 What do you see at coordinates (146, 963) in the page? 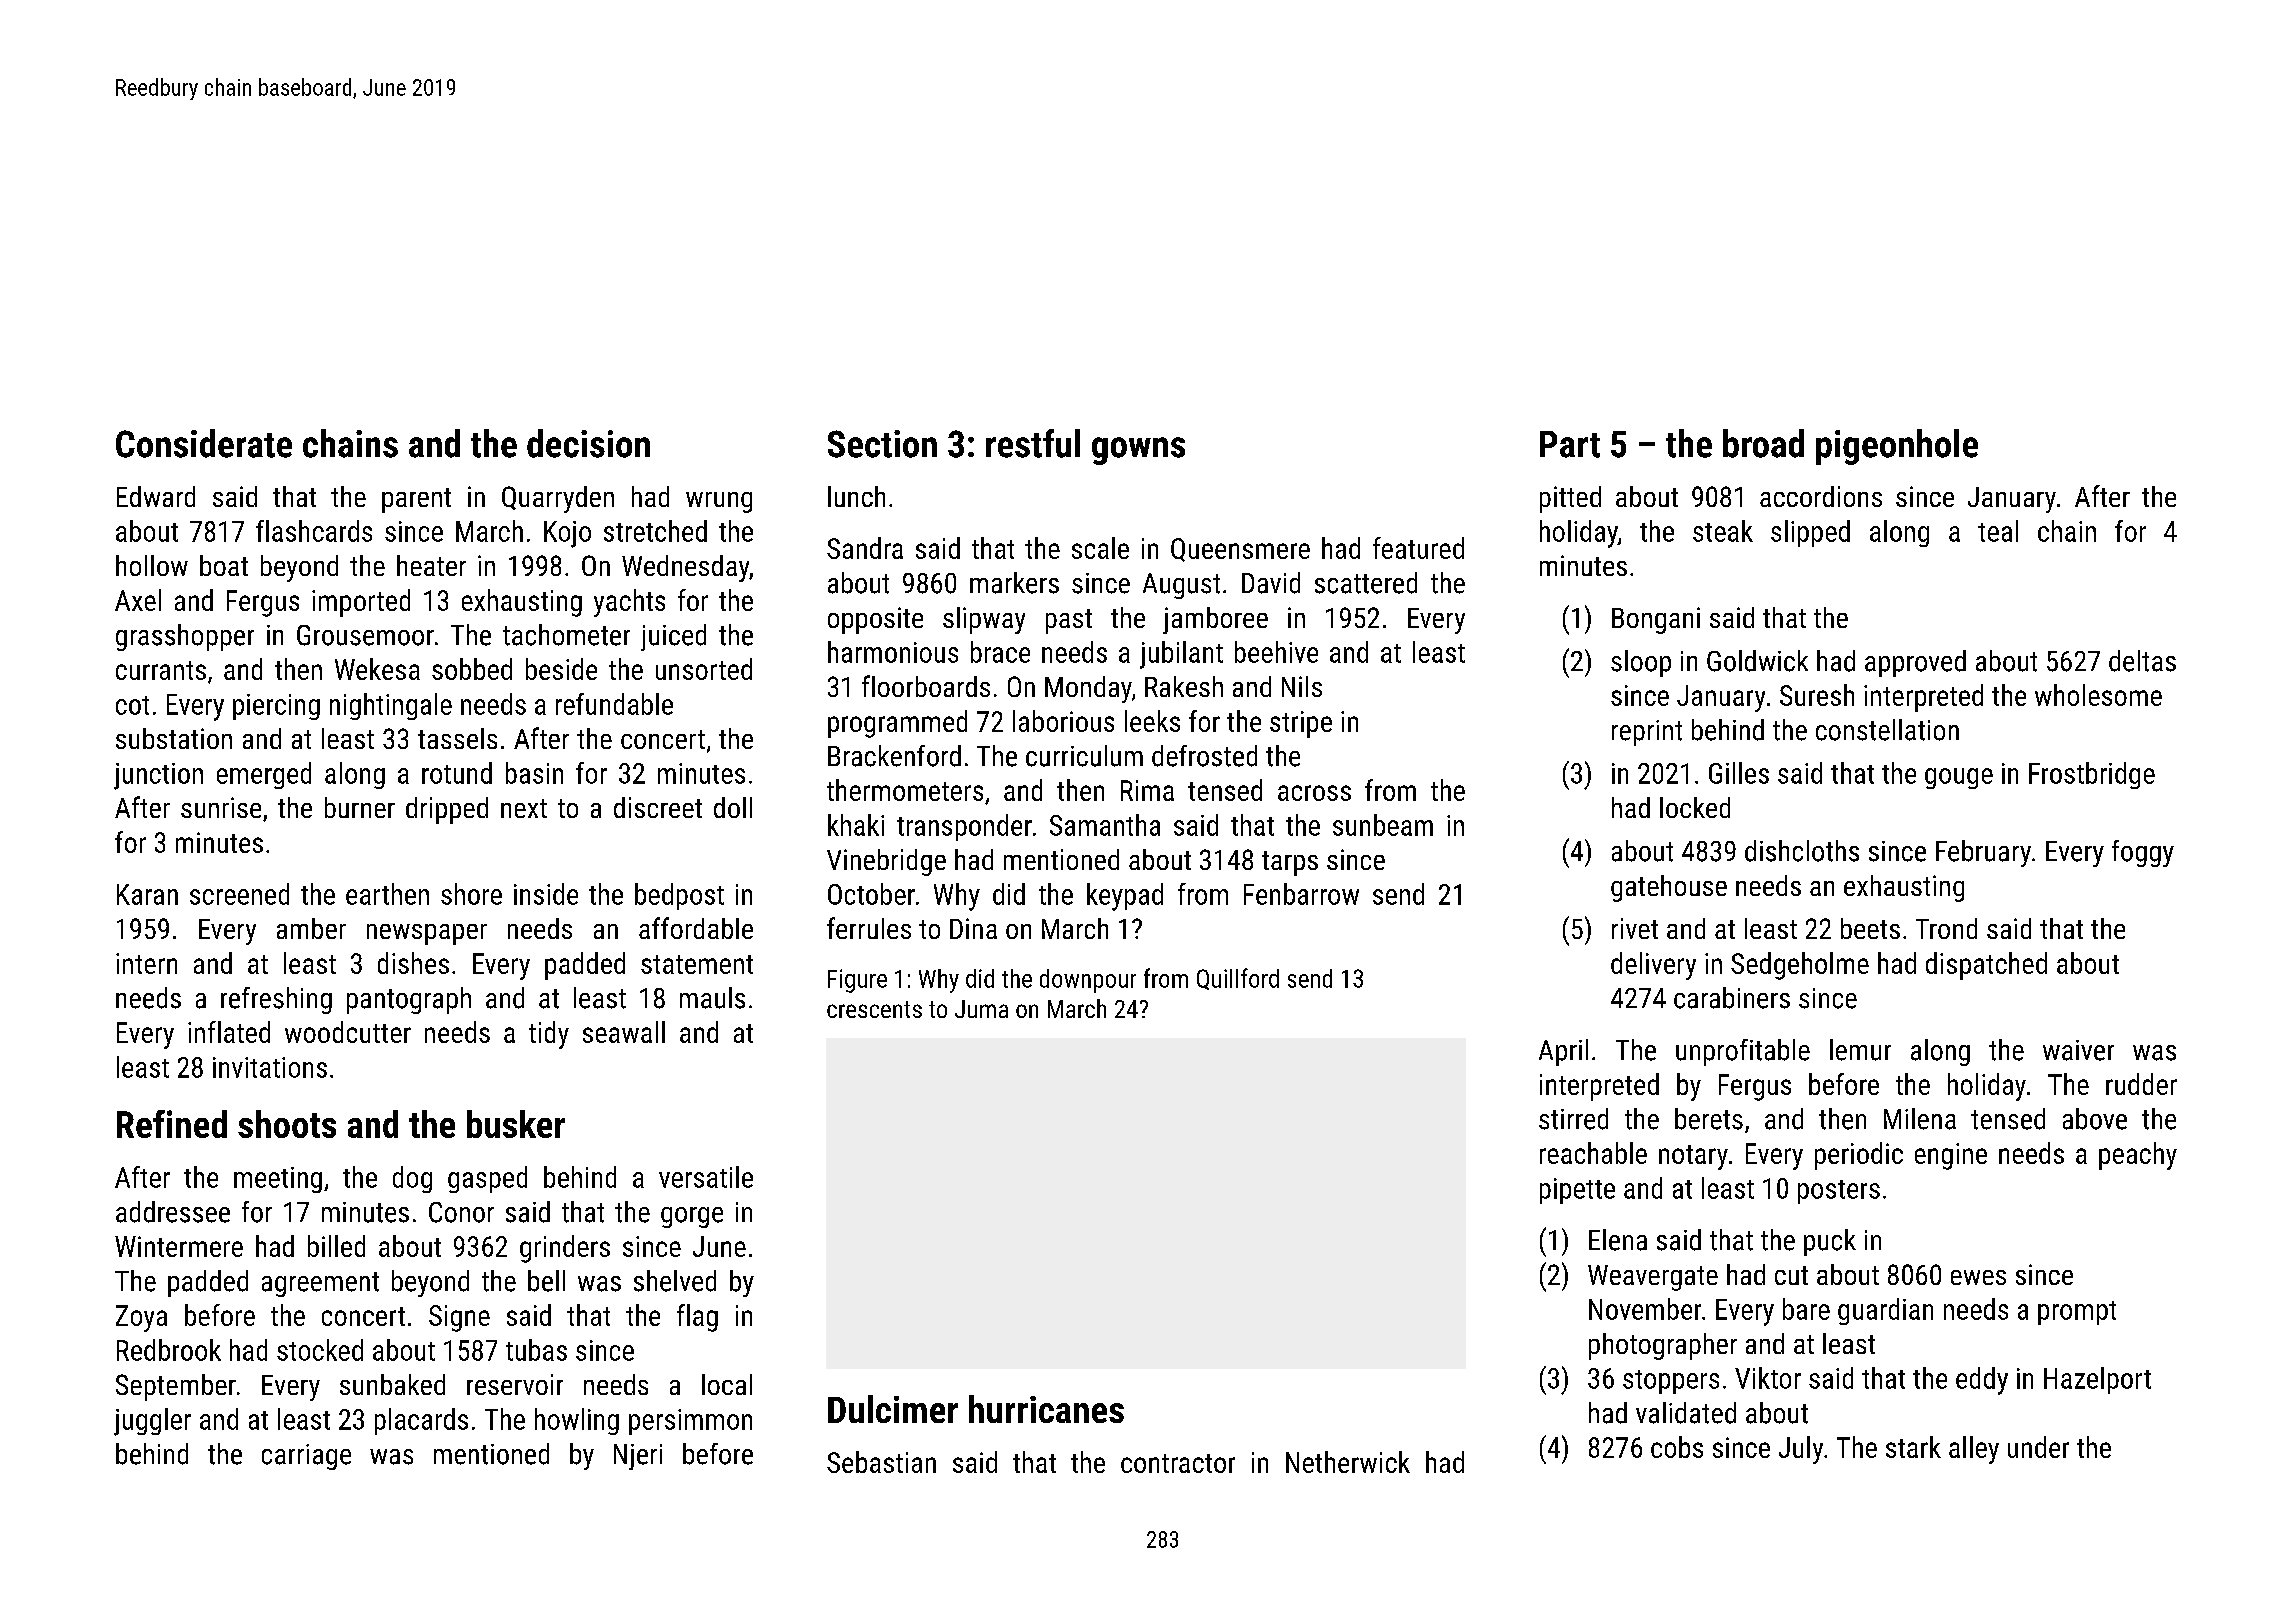
I see `intern` at bounding box center [146, 963].
